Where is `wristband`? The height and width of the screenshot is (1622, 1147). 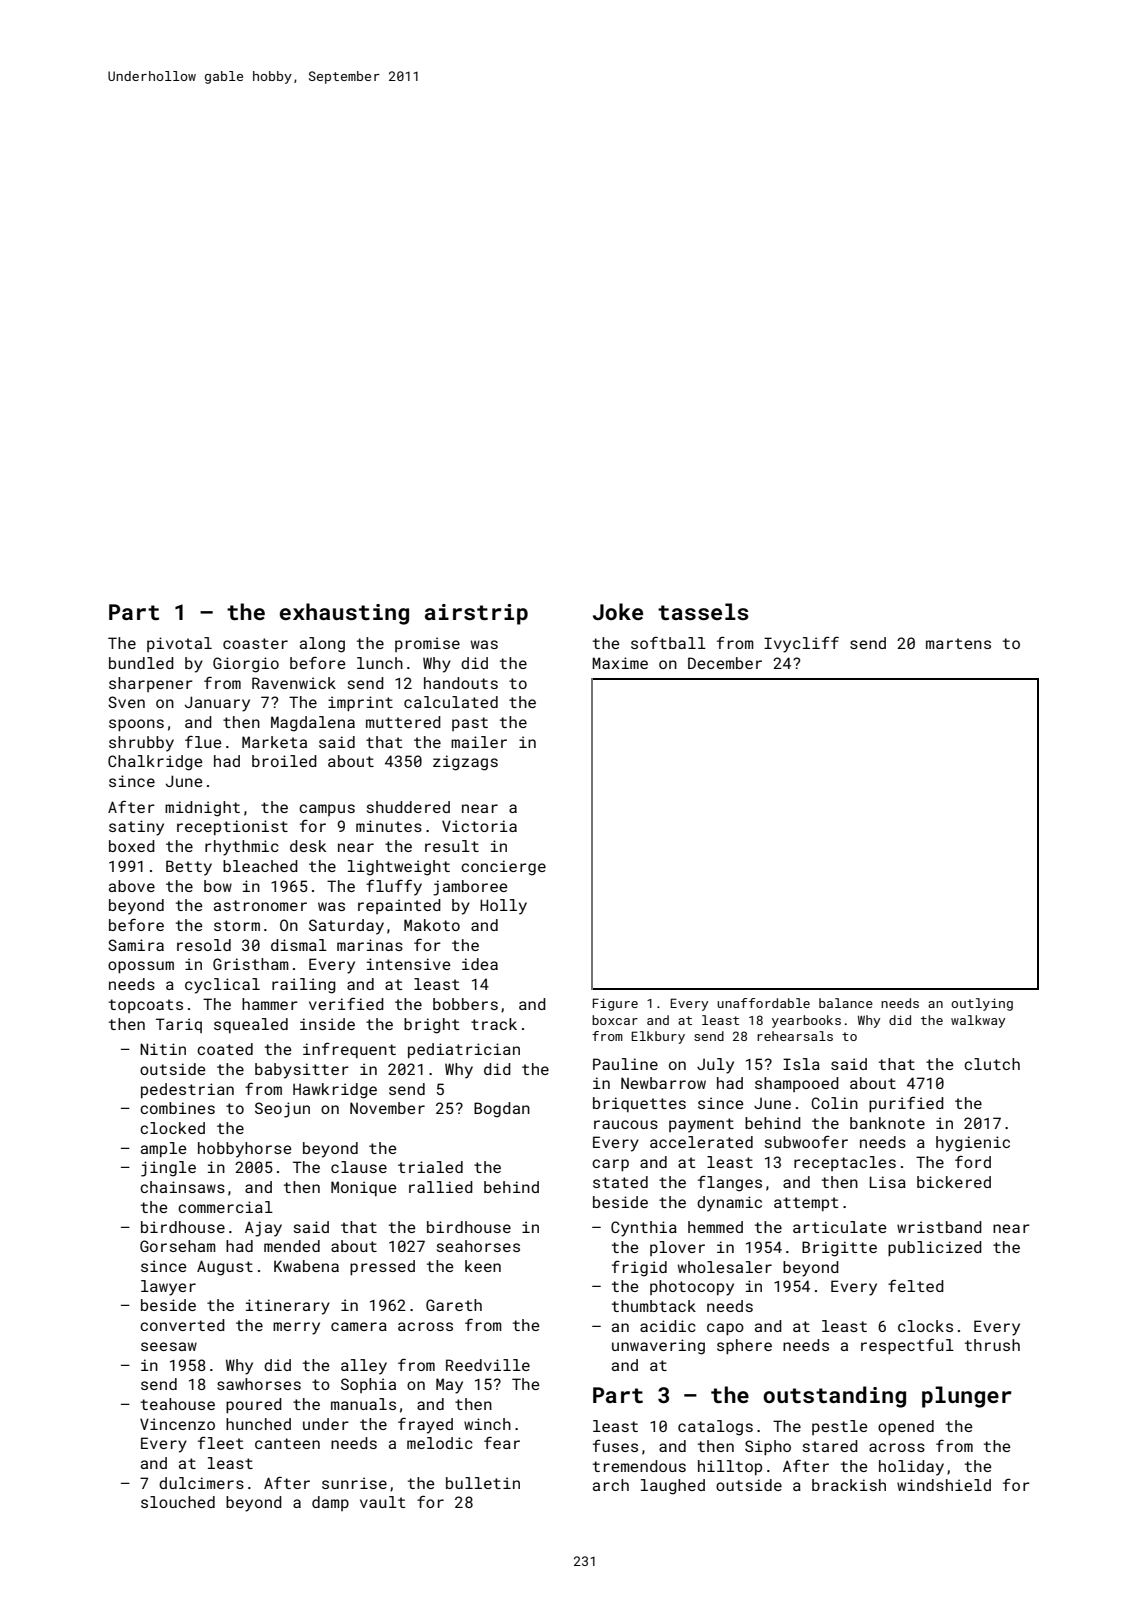 wristband is located at coordinates (939, 1227).
